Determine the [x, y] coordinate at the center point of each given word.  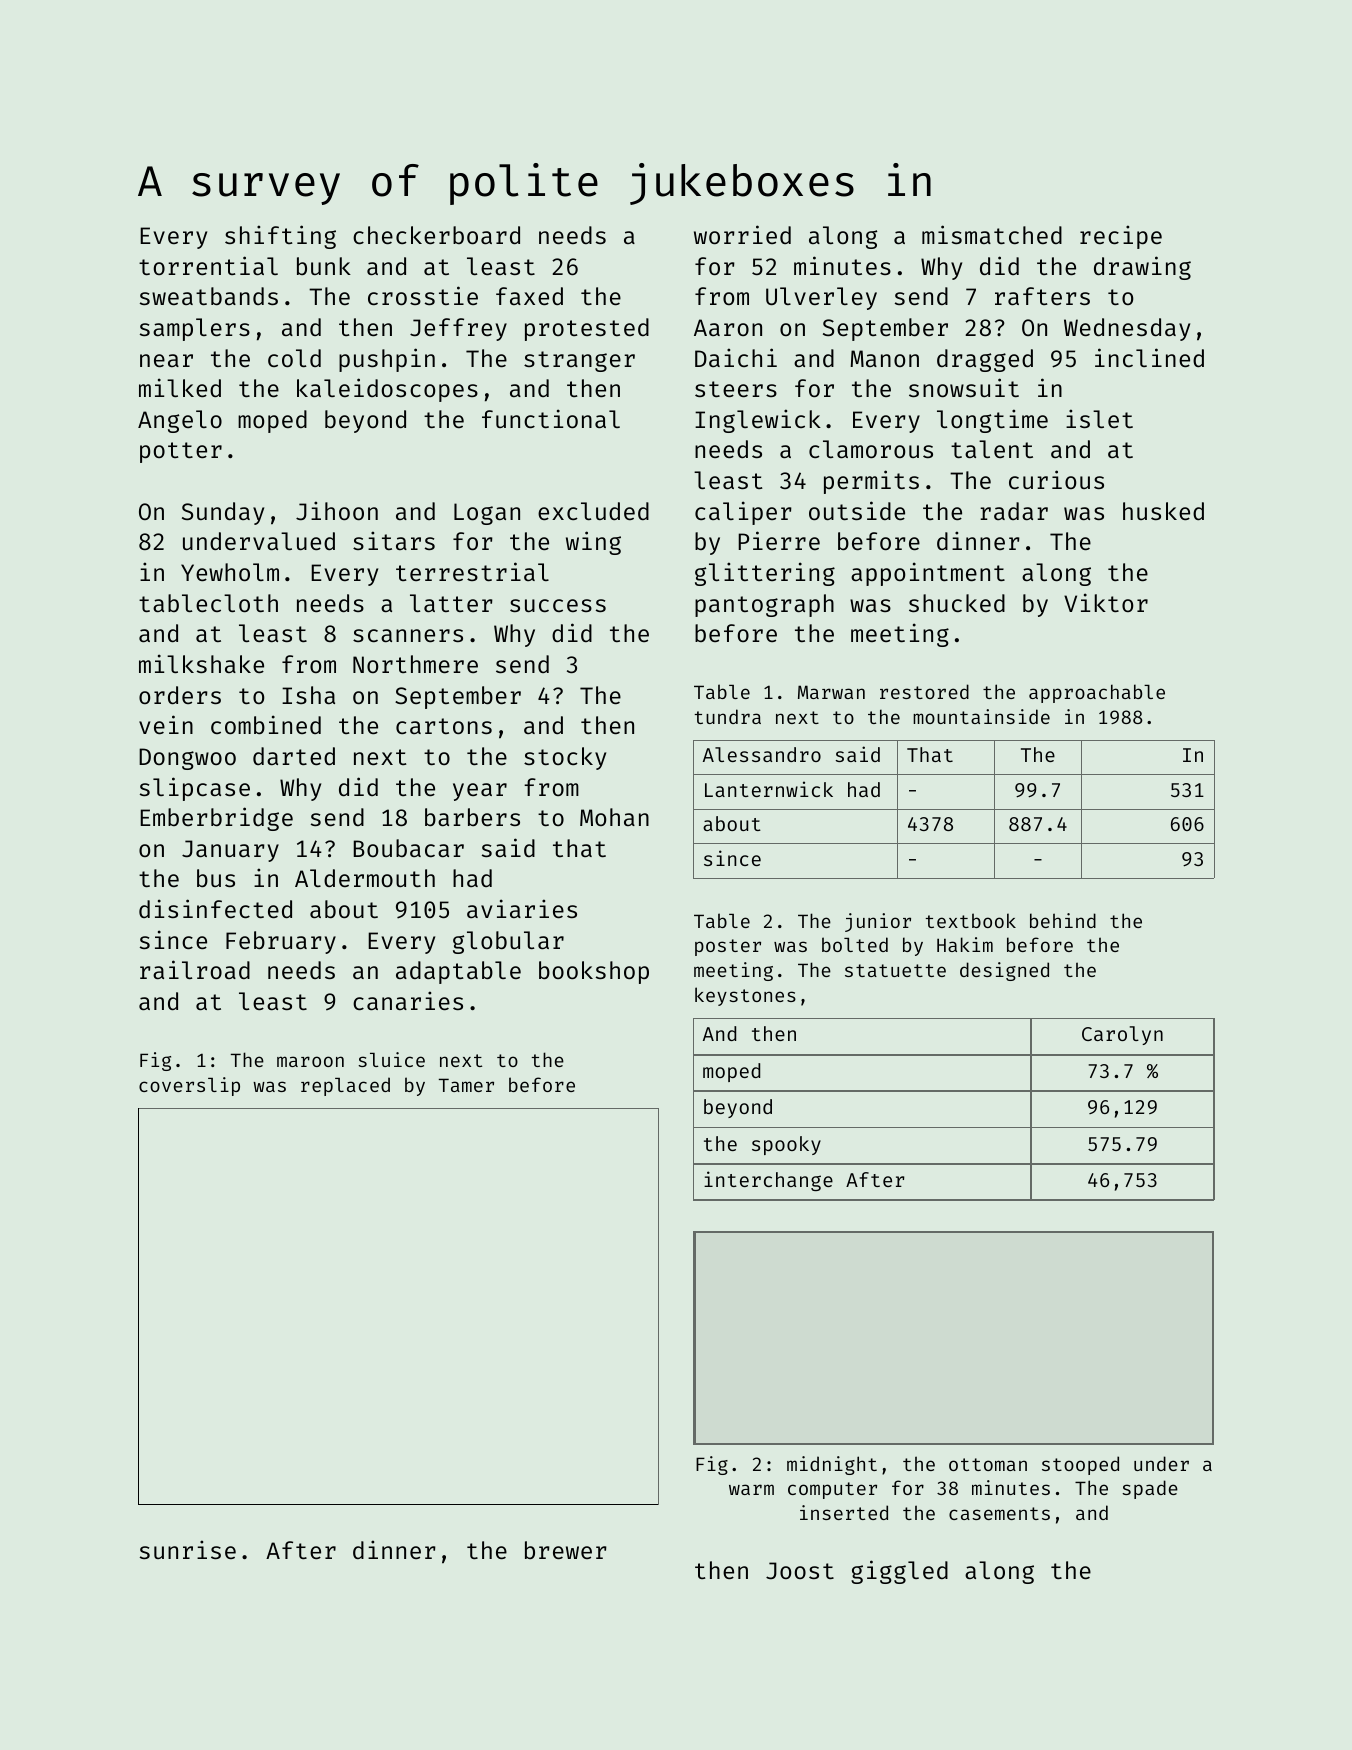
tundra [728, 716]
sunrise [188, 1549]
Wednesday [1127, 329]
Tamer [466, 1085]
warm [751, 1489]
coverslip [189, 1086]
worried [742, 234]
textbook [971, 920]
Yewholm [230, 572]
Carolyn [1122, 1035]
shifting [280, 237]
